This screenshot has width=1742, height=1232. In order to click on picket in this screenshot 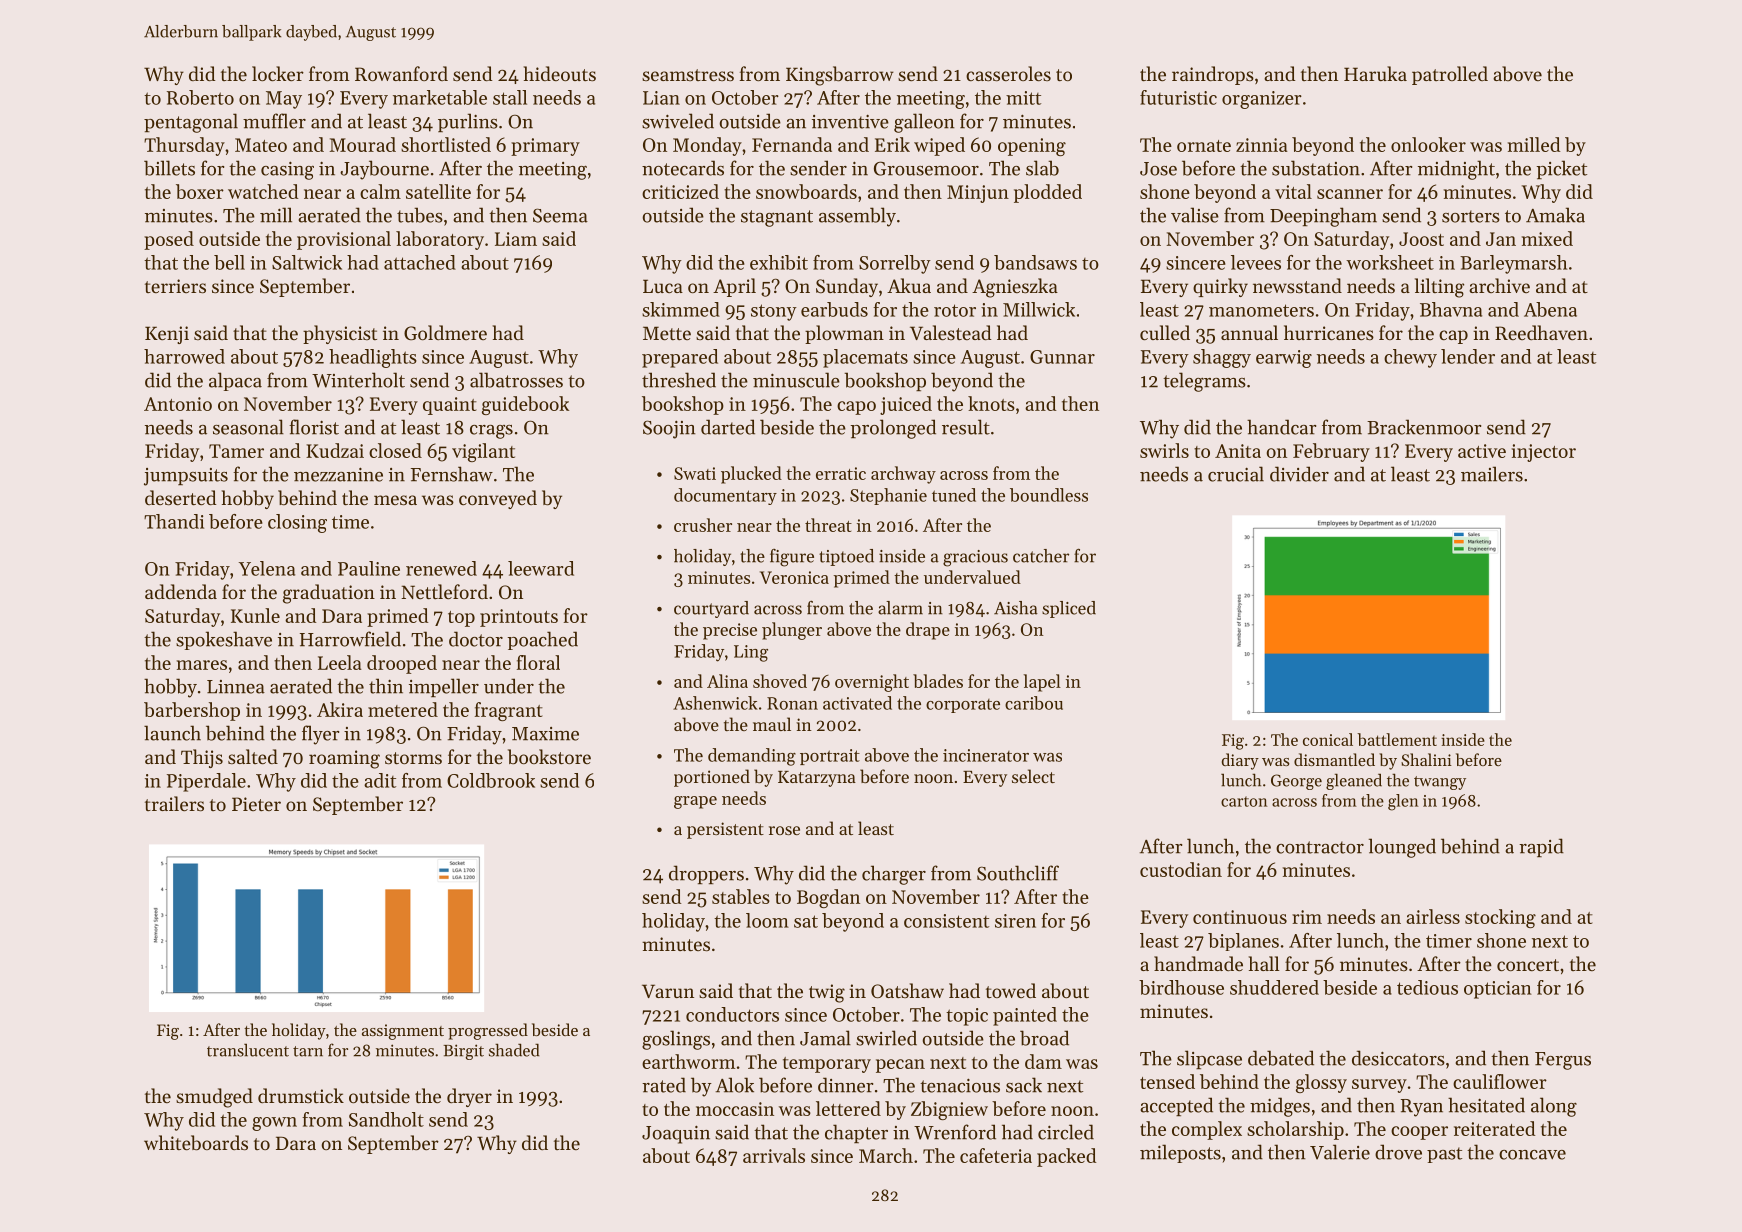, I will do `click(1561, 169)`.
